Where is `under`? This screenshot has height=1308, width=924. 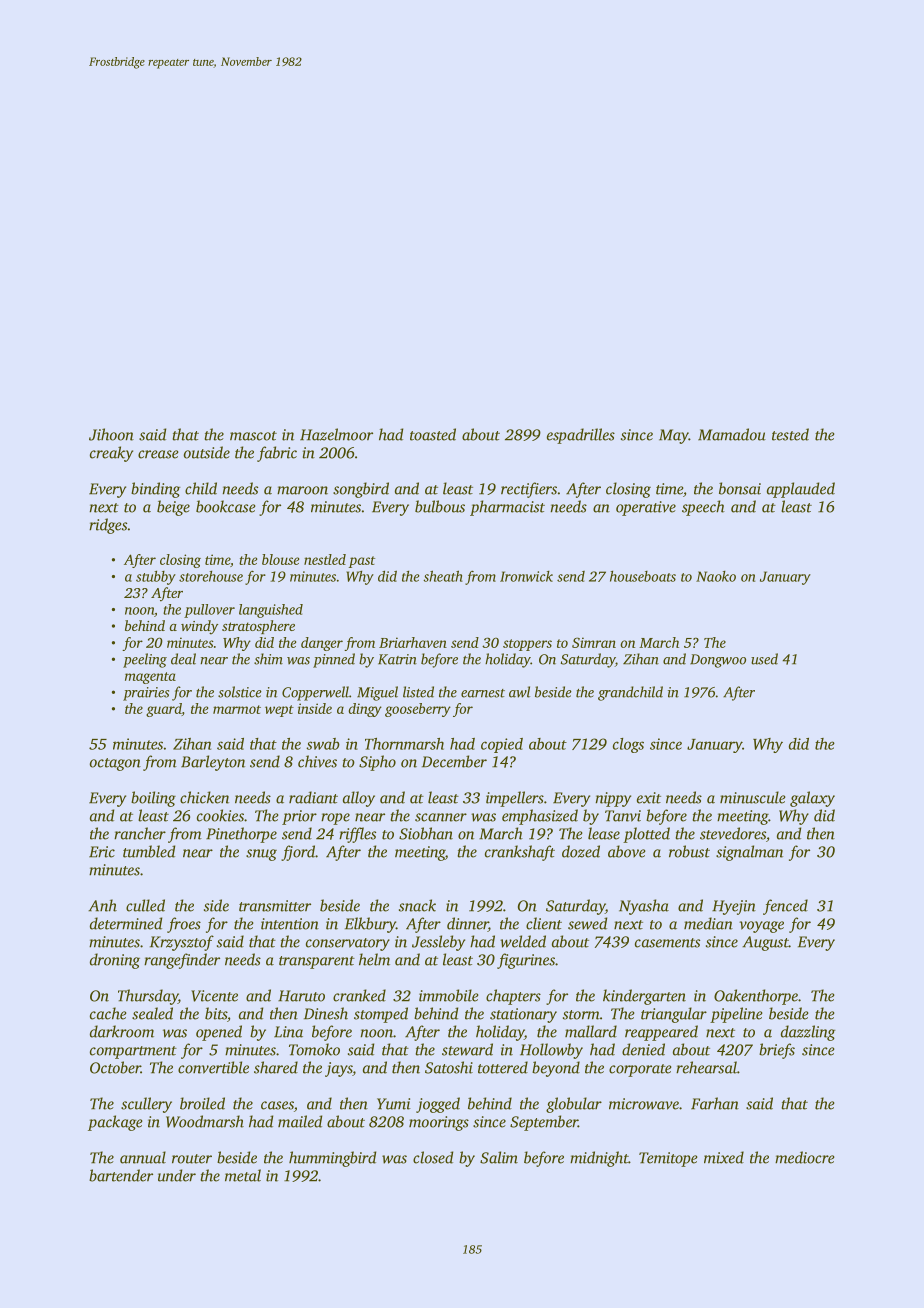
under is located at coordinates (177, 1175).
